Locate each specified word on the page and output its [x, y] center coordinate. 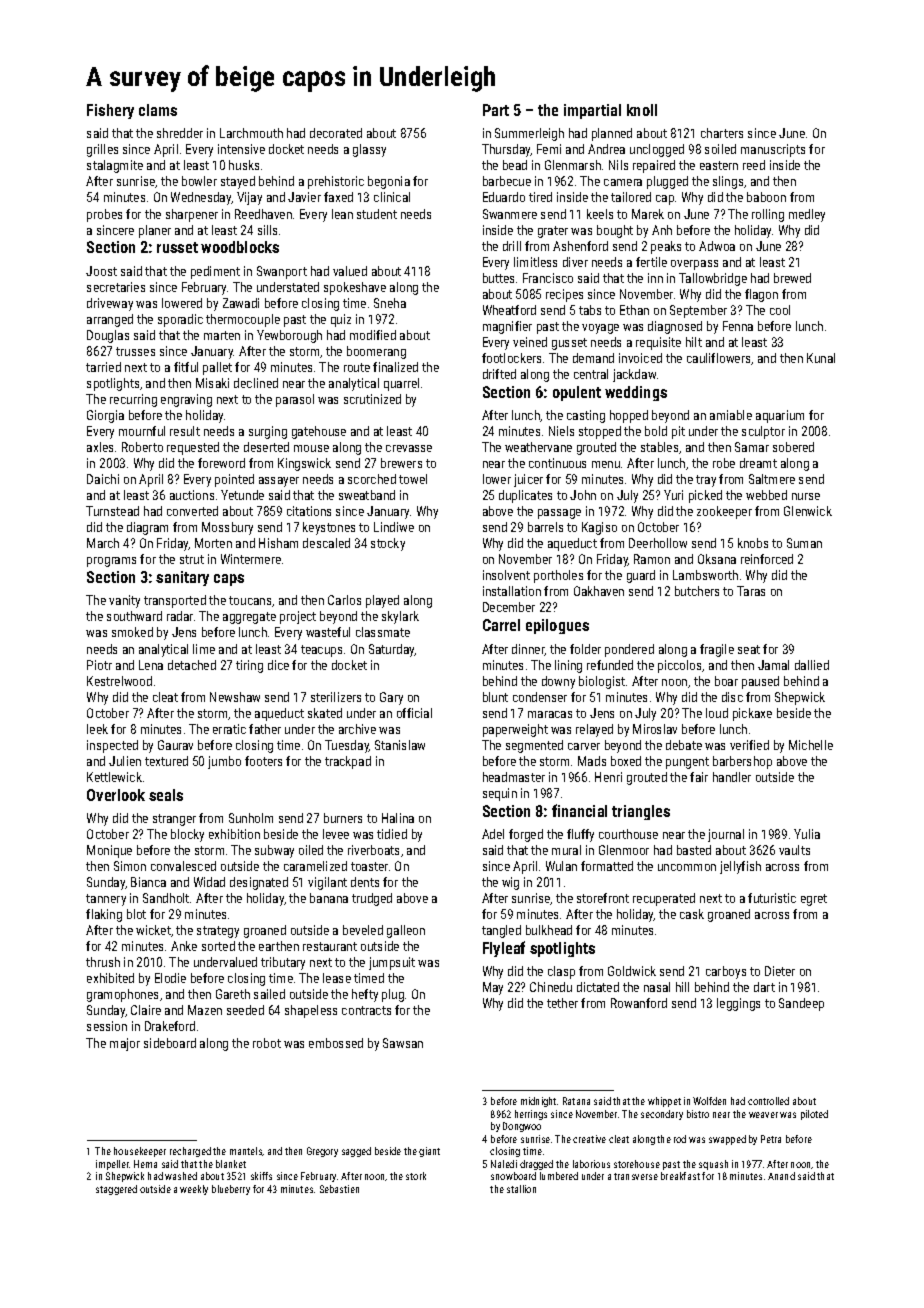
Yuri [673, 495]
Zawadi [241, 303]
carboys [726, 972]
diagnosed [675, 327]
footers [263, 761]
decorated [336, 133]
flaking [104, 915]
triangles [641, 812]
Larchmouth [251, 133]
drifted [499, 374]
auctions [192, 495]
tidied [392, 834]
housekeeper [140, 1152]
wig [510, 883]
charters [722, 133]
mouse [311, 448]
